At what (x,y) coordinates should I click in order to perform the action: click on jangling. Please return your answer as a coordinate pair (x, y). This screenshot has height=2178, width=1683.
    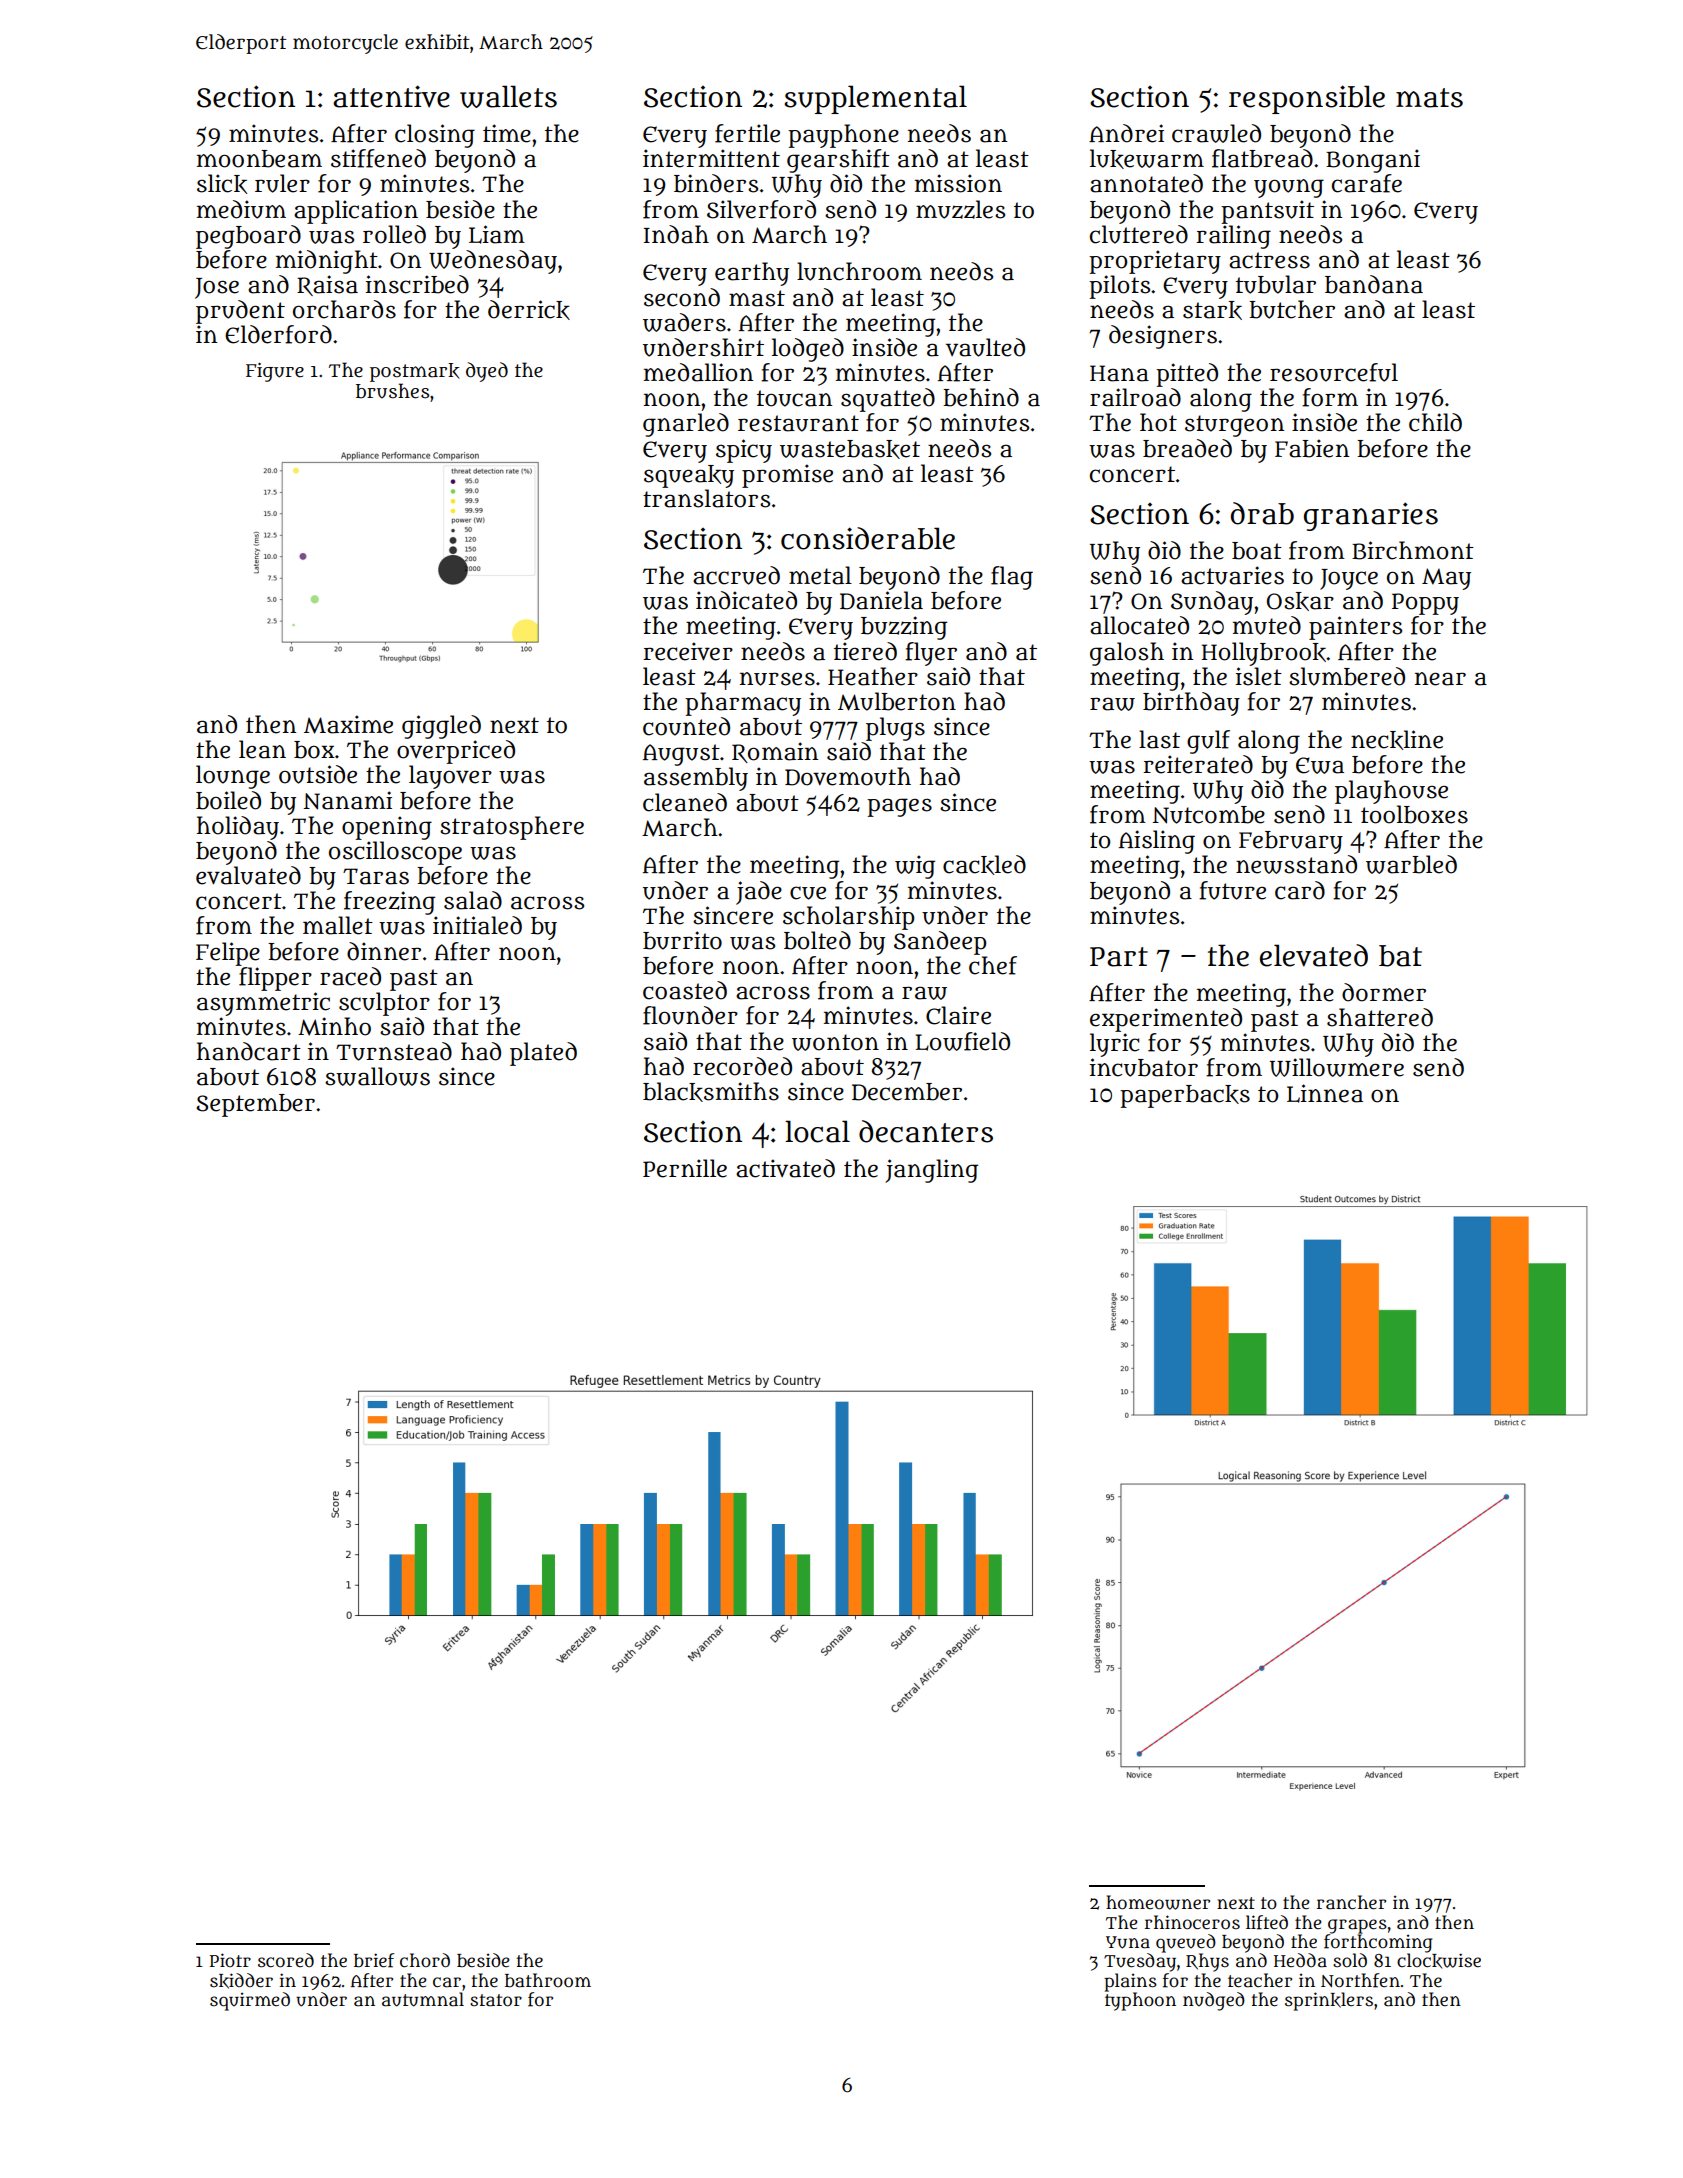
    Looking at the image, I should click on (931, 1171).
